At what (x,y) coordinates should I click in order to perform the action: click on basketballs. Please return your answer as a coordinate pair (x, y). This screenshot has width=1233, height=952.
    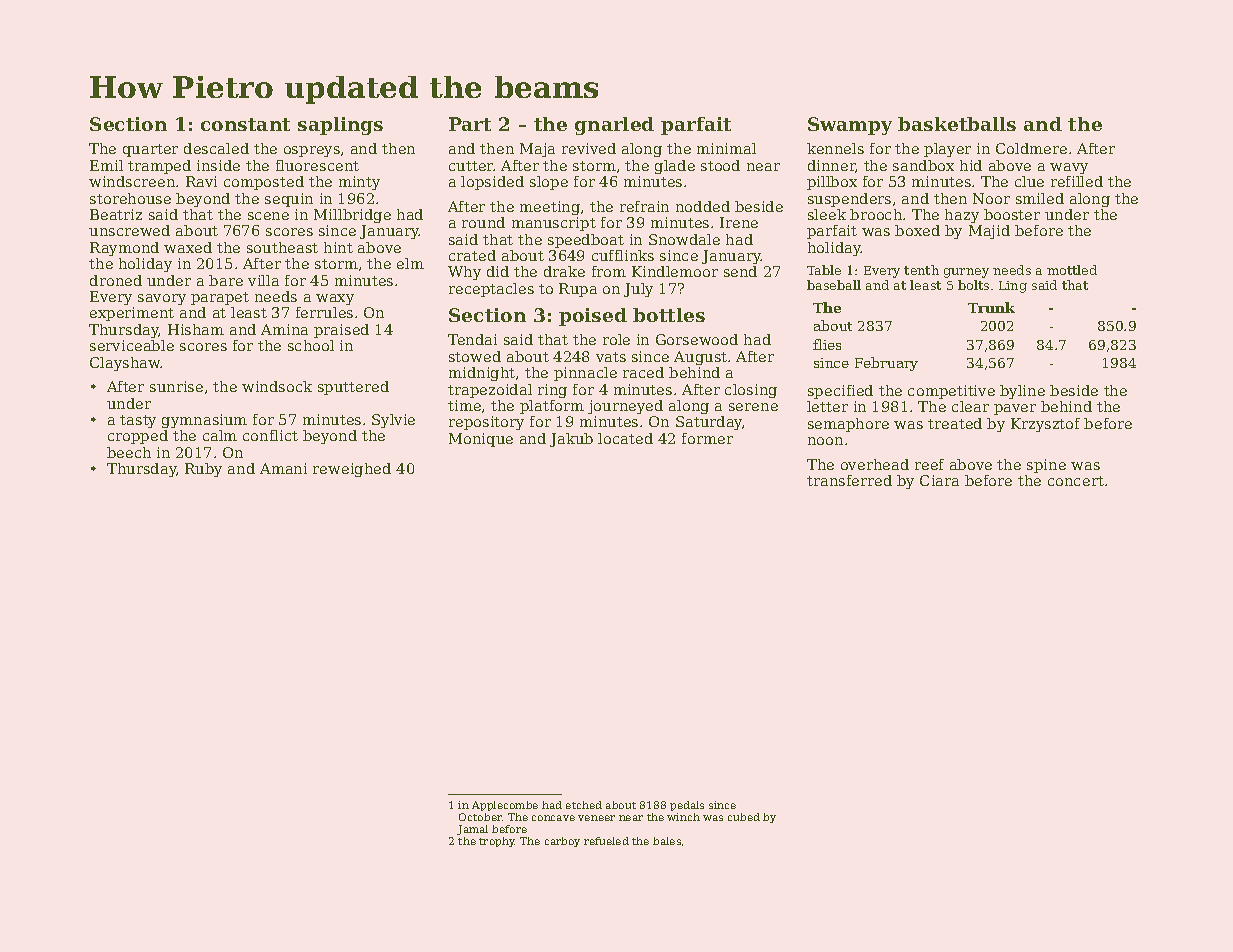
    Looking at the image, I should click on (957, 124).
